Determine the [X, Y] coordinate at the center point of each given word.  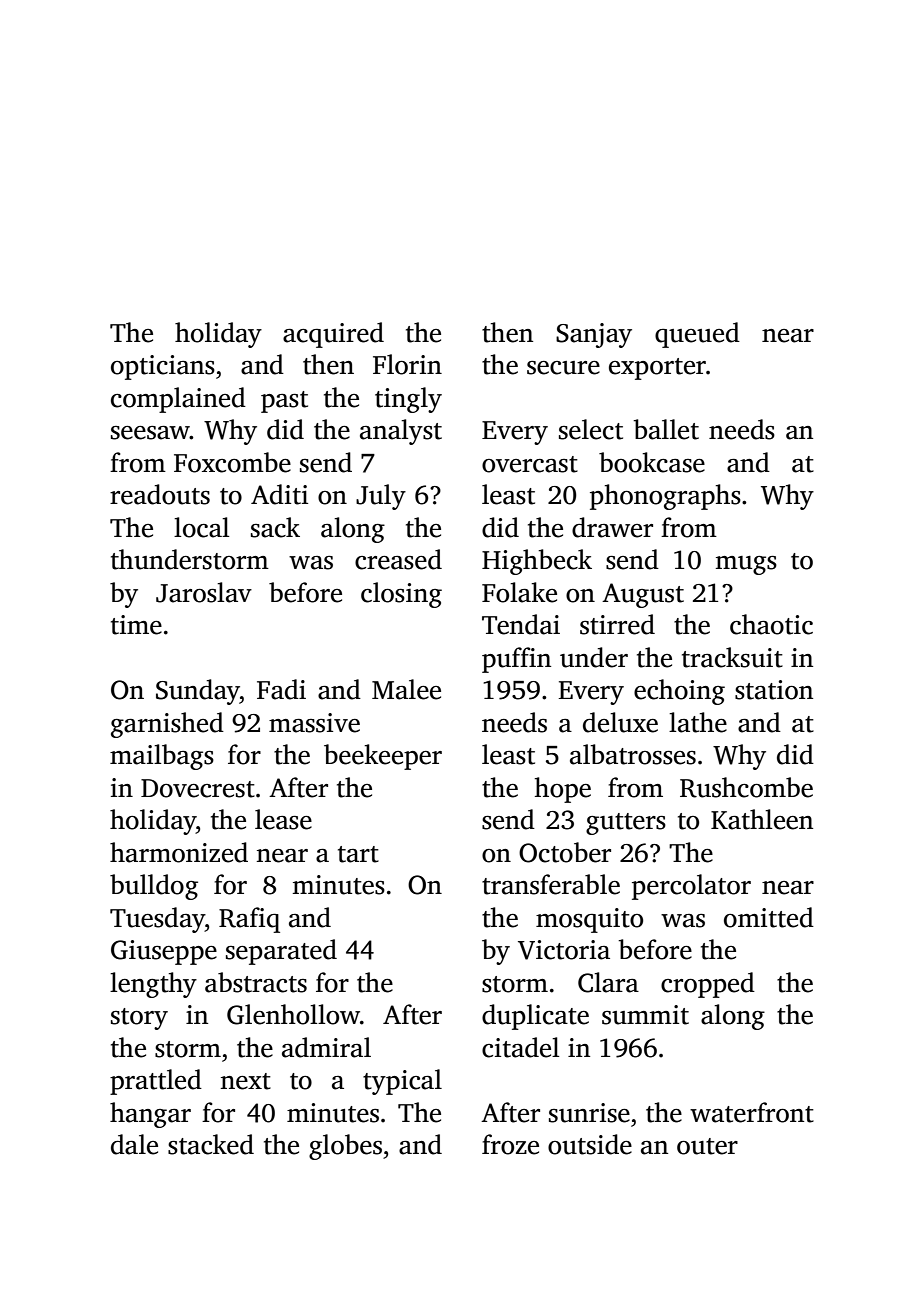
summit [645, 1015]
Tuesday [157, 920]
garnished [167, 725]
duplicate [535, 1017]
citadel [520, 1047]
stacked [211, 1144]
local [201, 527]
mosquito [589, 920]
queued [697, 335]
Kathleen [762, 819]
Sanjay [594, 335]
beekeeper [383, 757]
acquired [333, 335]
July [381, 497]
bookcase [652, 462]
